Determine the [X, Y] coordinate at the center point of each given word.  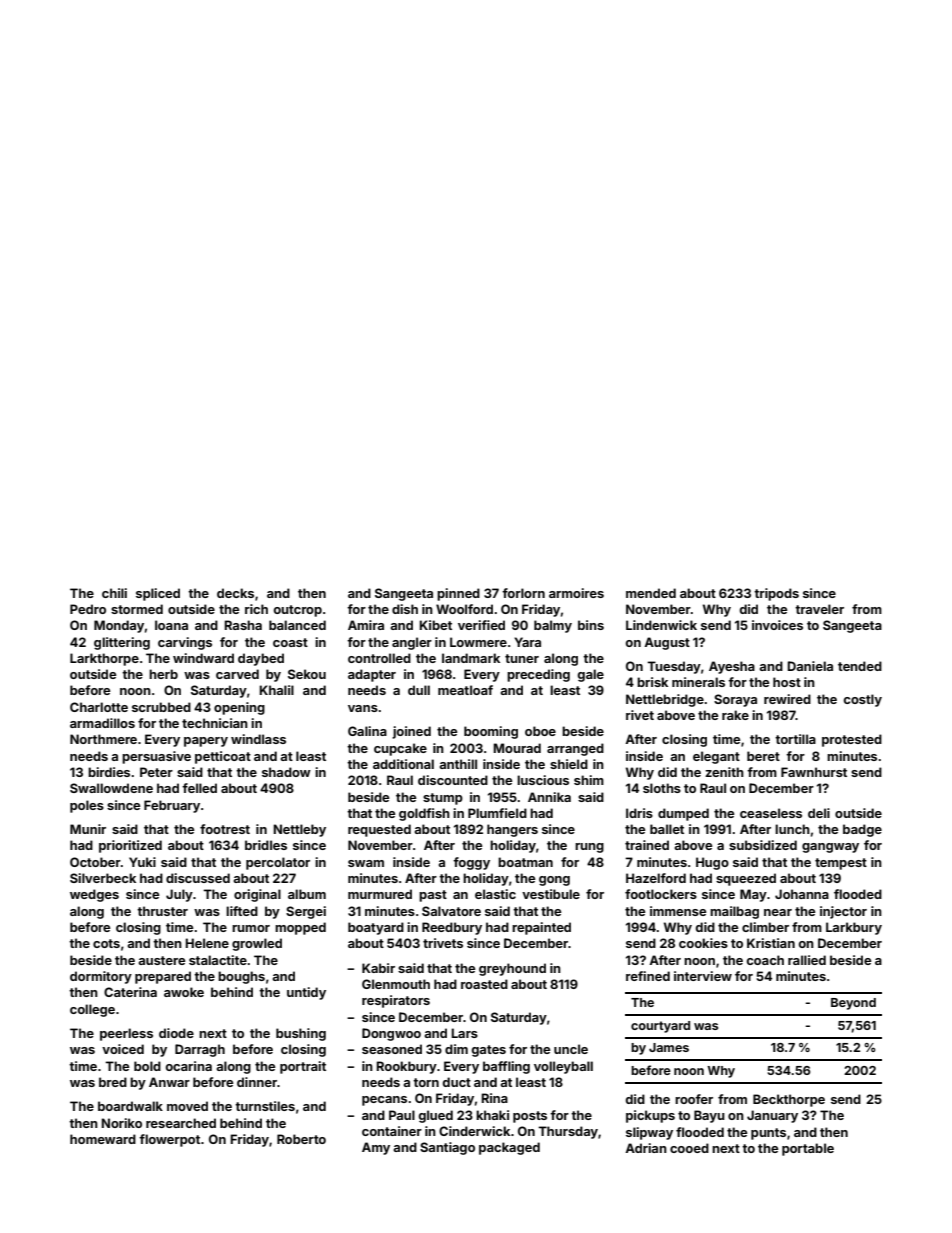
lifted [242, 911]
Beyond [853, 1004]
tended [860, 666]
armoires [576, 593]
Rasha [243, 625]
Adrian [646, 1148]
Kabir [378, 968]
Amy [376, 1148]
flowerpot [169, 1140]
